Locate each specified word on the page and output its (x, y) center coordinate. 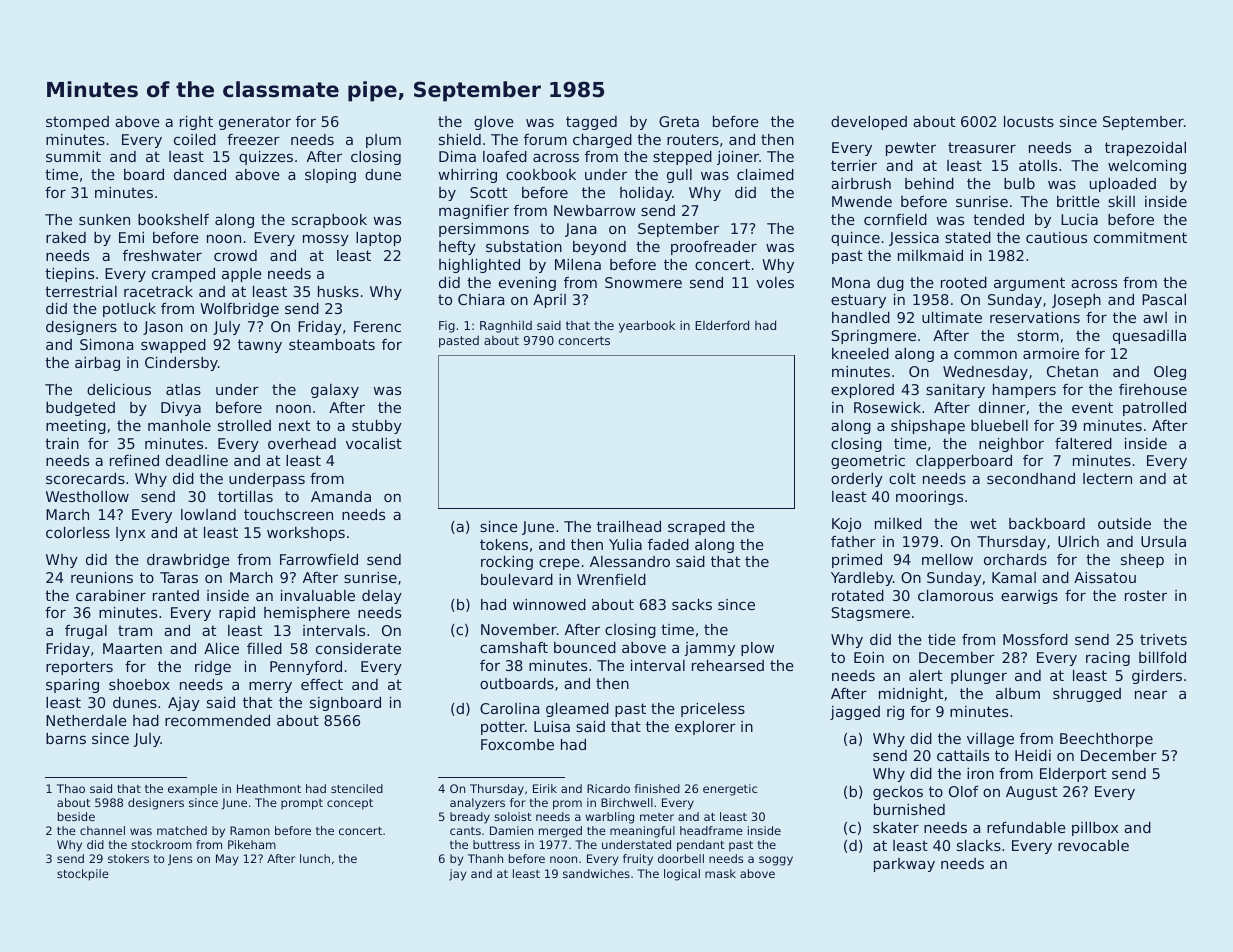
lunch (315, 858)
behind (929, 183)
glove (494, 123)
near (1151, 694)
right (196, 123)
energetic (730, 790)
